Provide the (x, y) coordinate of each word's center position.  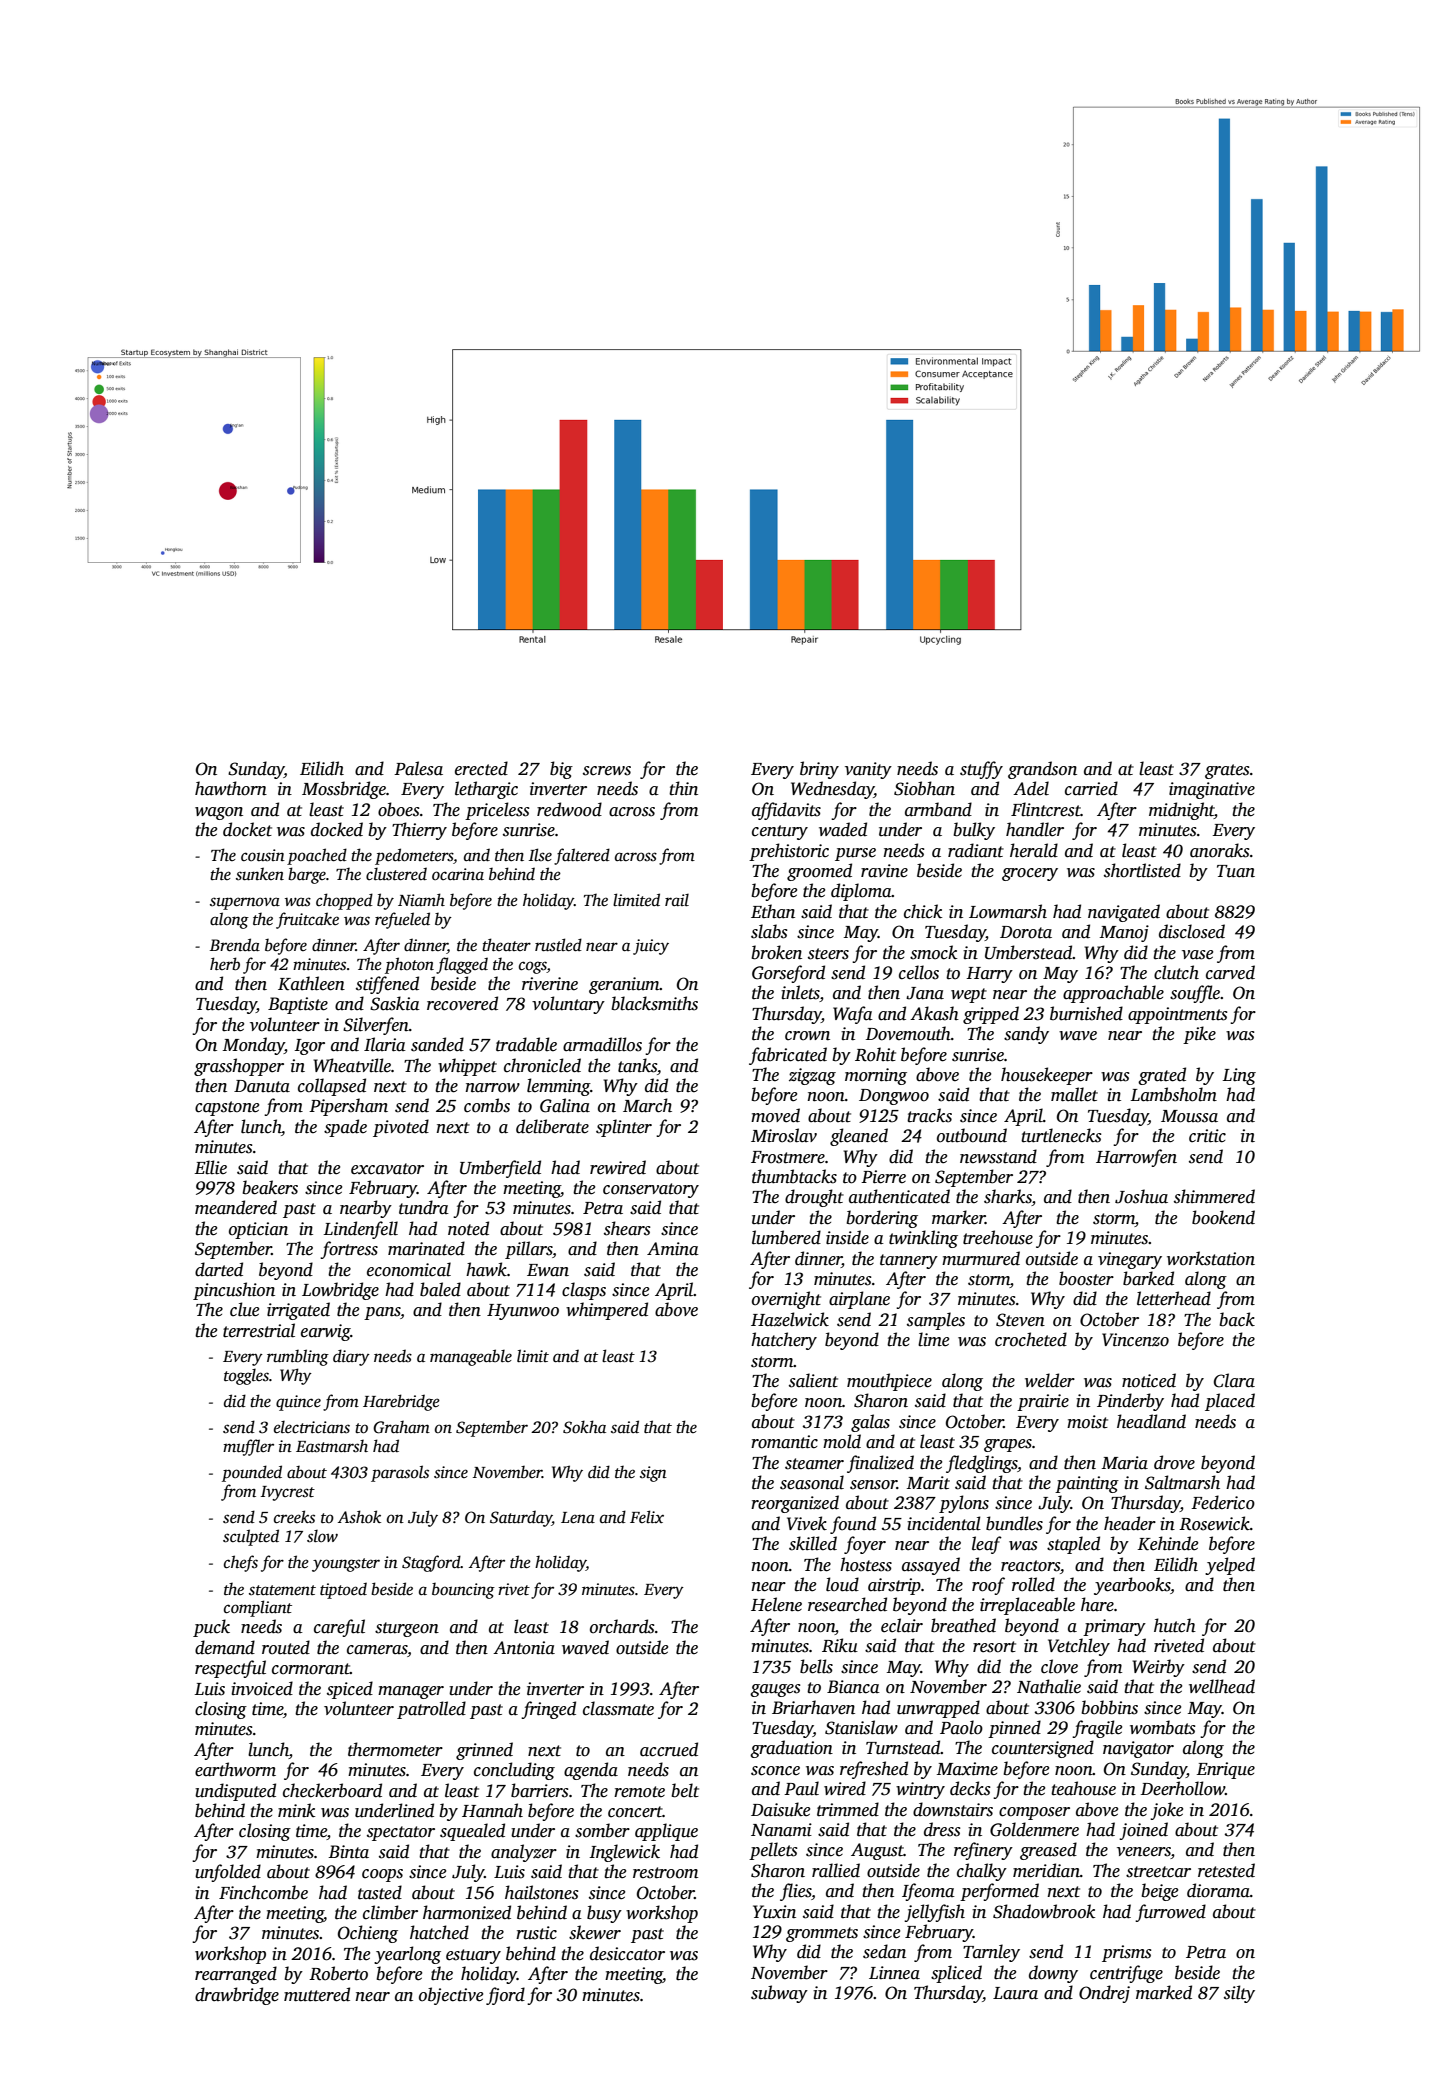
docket (247, 829)
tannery (909, 1261)
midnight (1181, 811)
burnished (1086, 1013)
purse (855, 854)
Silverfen (376, 1026)
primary (1114, 1627)
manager (411, 1692)
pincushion (234, 1291)
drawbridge (237, 1996)
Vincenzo (1135, 1340)
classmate (618, 1708)
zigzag (812, 1076)
